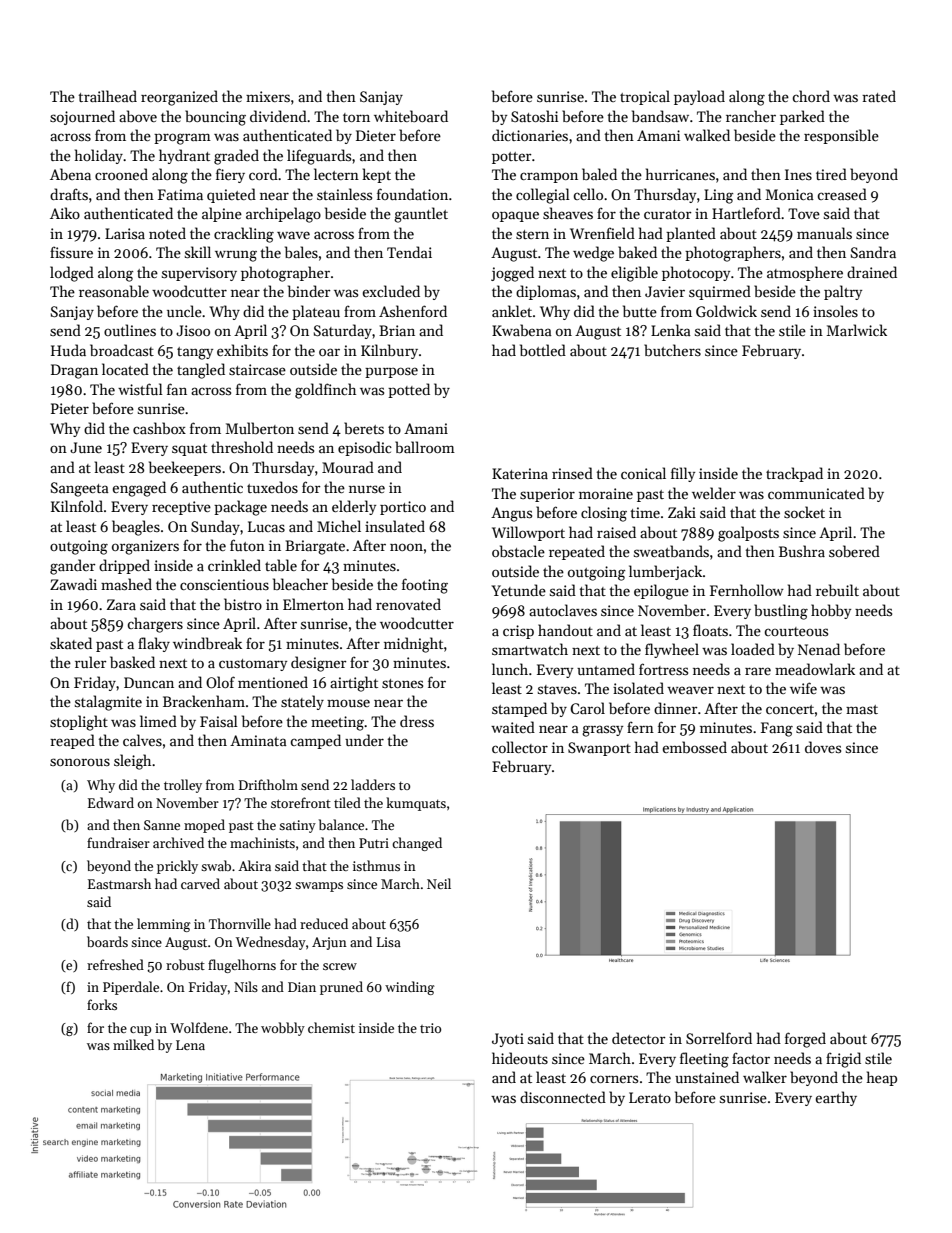  I want to click on doves, so click(823, 747).
